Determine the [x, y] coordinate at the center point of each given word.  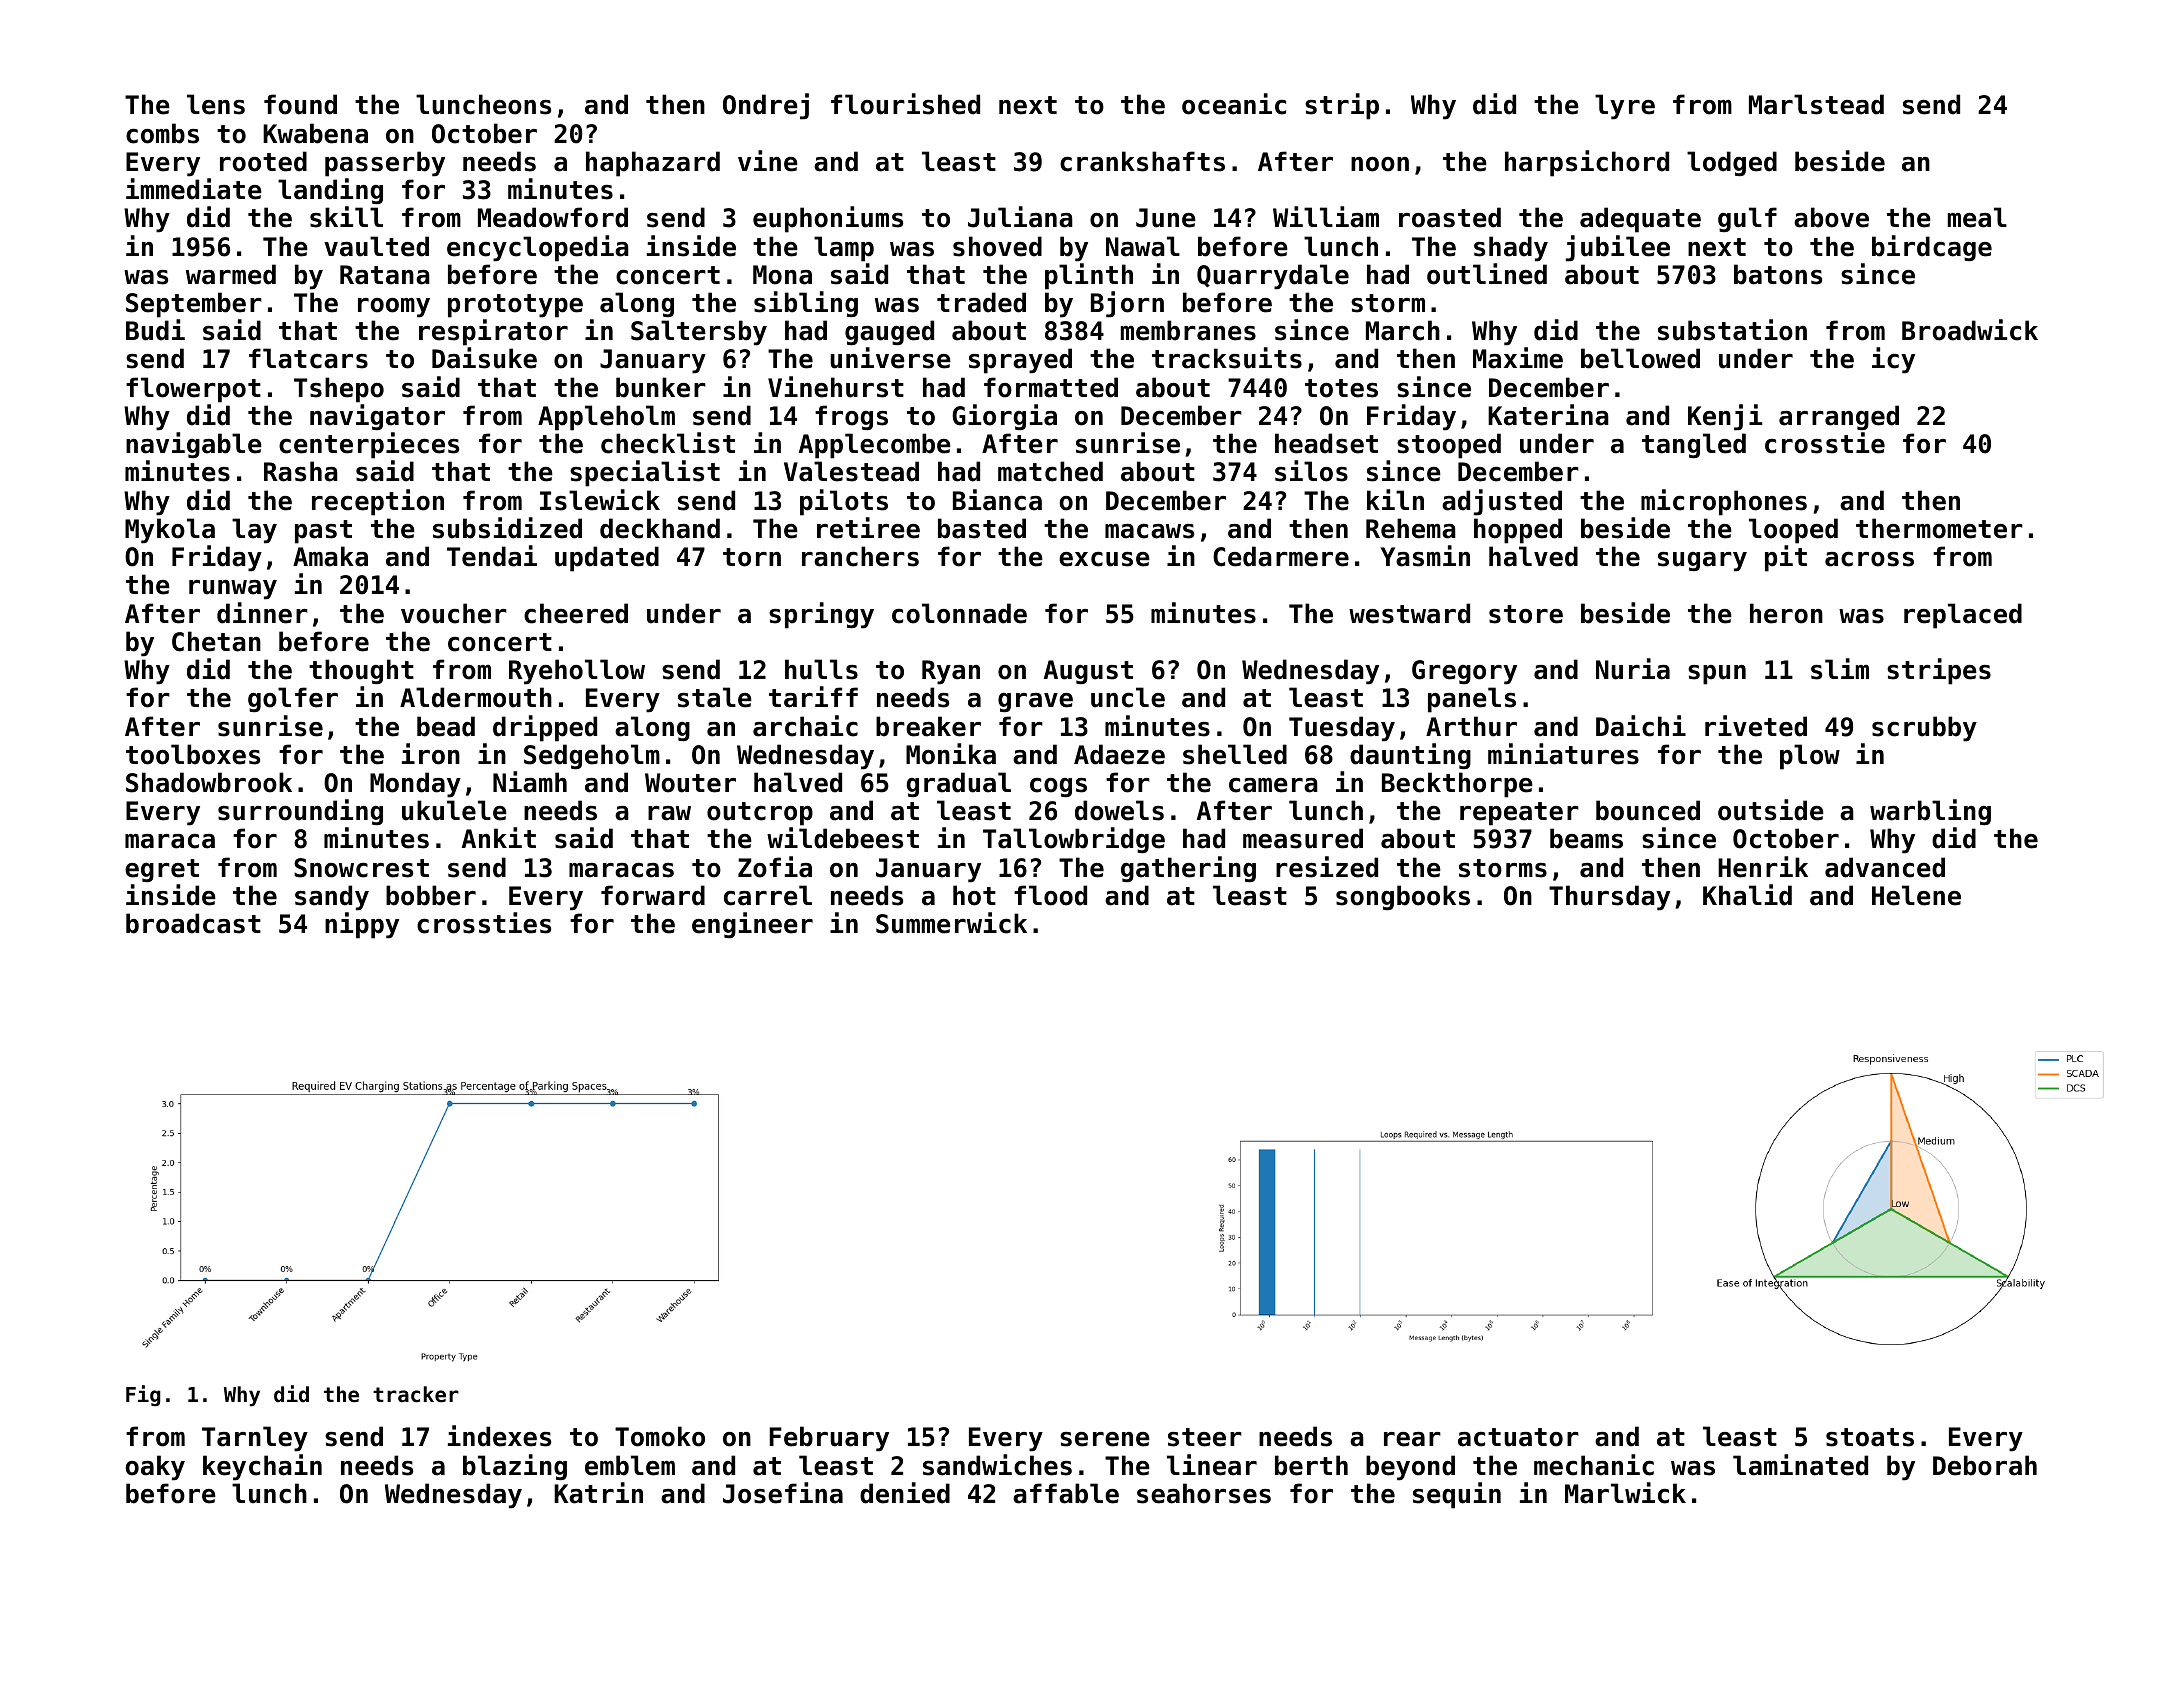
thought [361, 671]
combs [162, 133]
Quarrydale [1273, 277]
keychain [262, 1467]
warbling [1930, 812]
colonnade [959, 613]
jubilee [1618, 248]
